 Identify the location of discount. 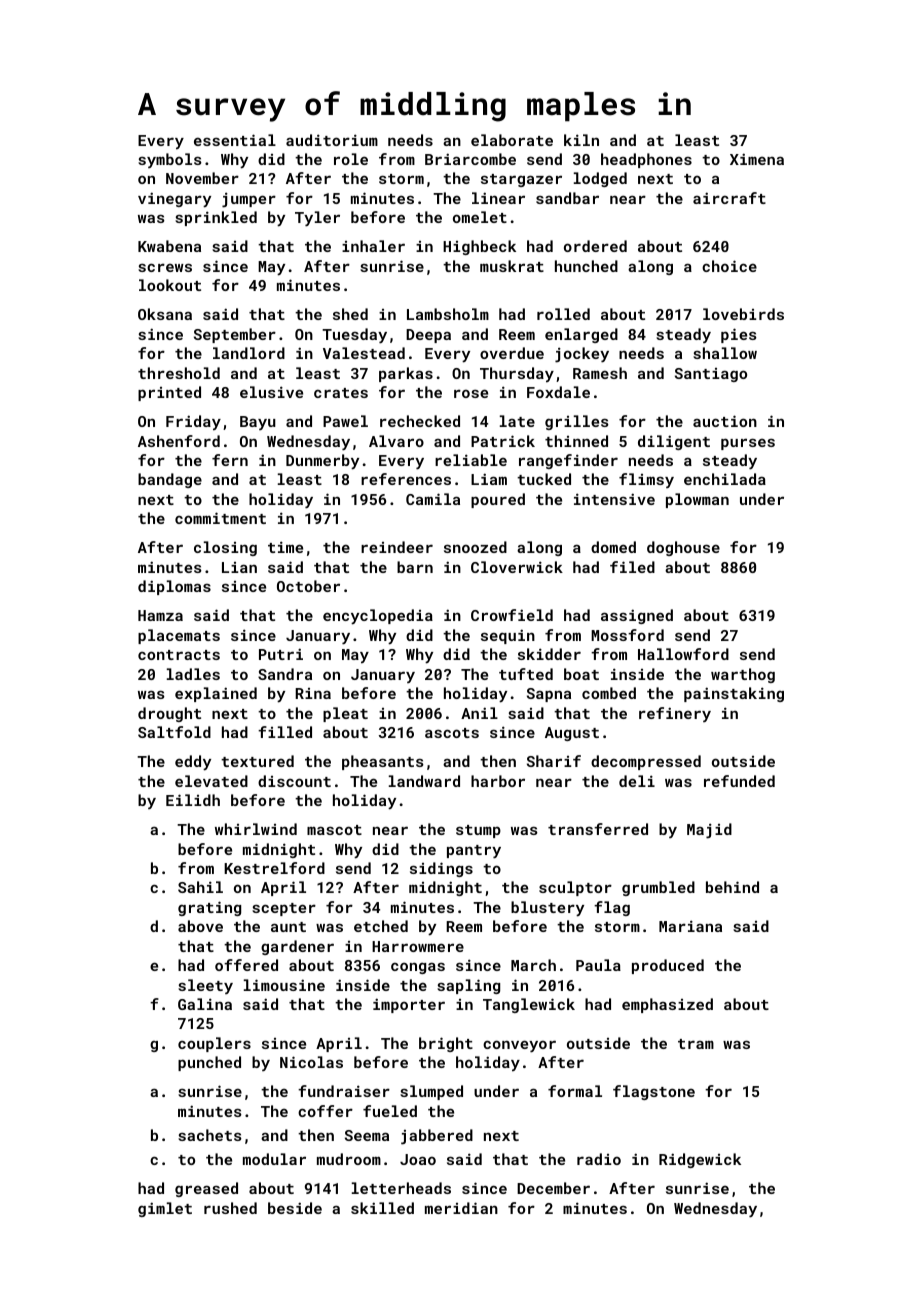
(294, 781).
